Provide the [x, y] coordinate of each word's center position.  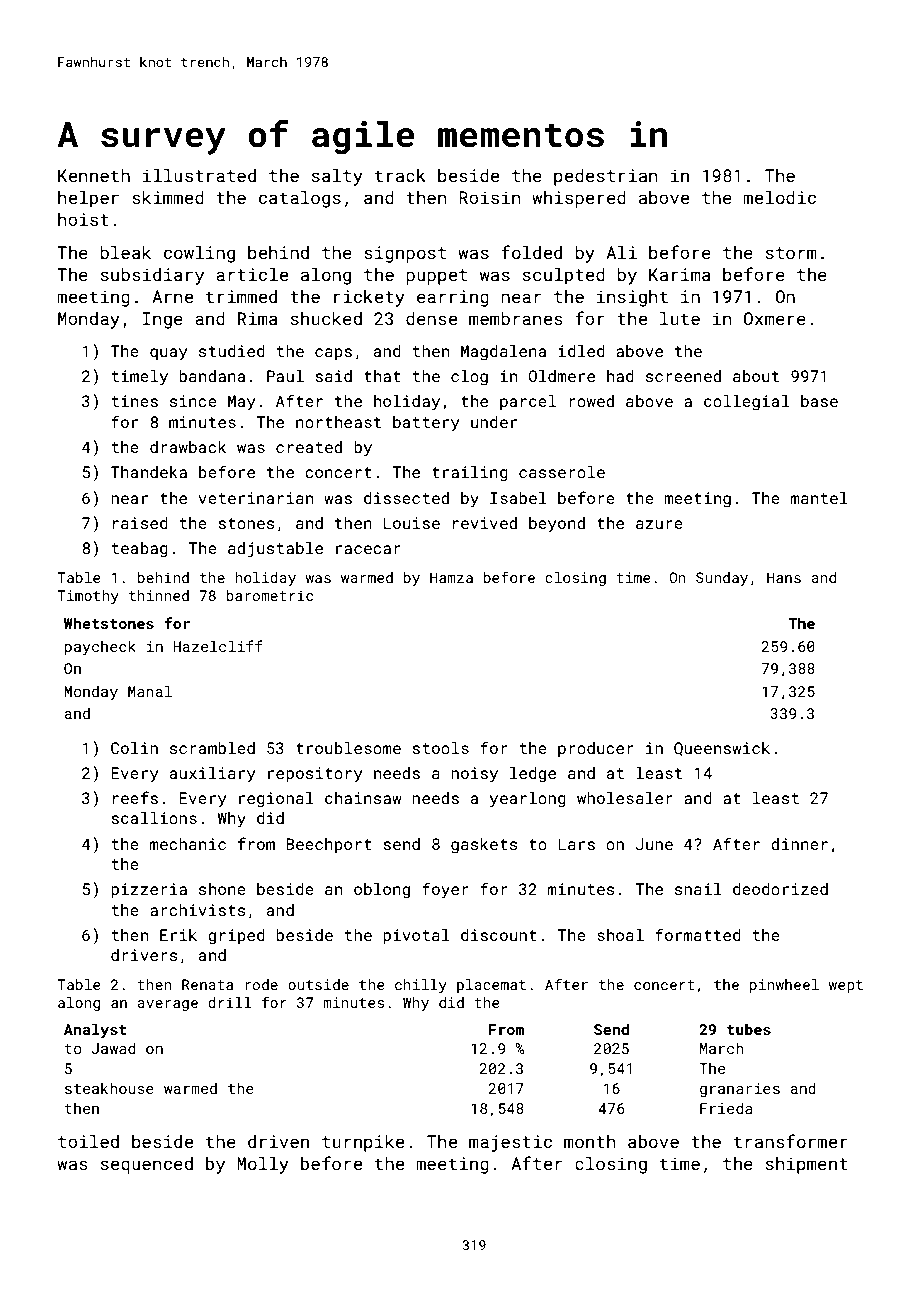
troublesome [348, 748]
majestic [510, 1143]
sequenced [147, 1165]
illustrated [199, 175]
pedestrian [606, 177]
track [400, 175]
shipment [807, 1165]
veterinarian [255, 498]
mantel [819, 498]
